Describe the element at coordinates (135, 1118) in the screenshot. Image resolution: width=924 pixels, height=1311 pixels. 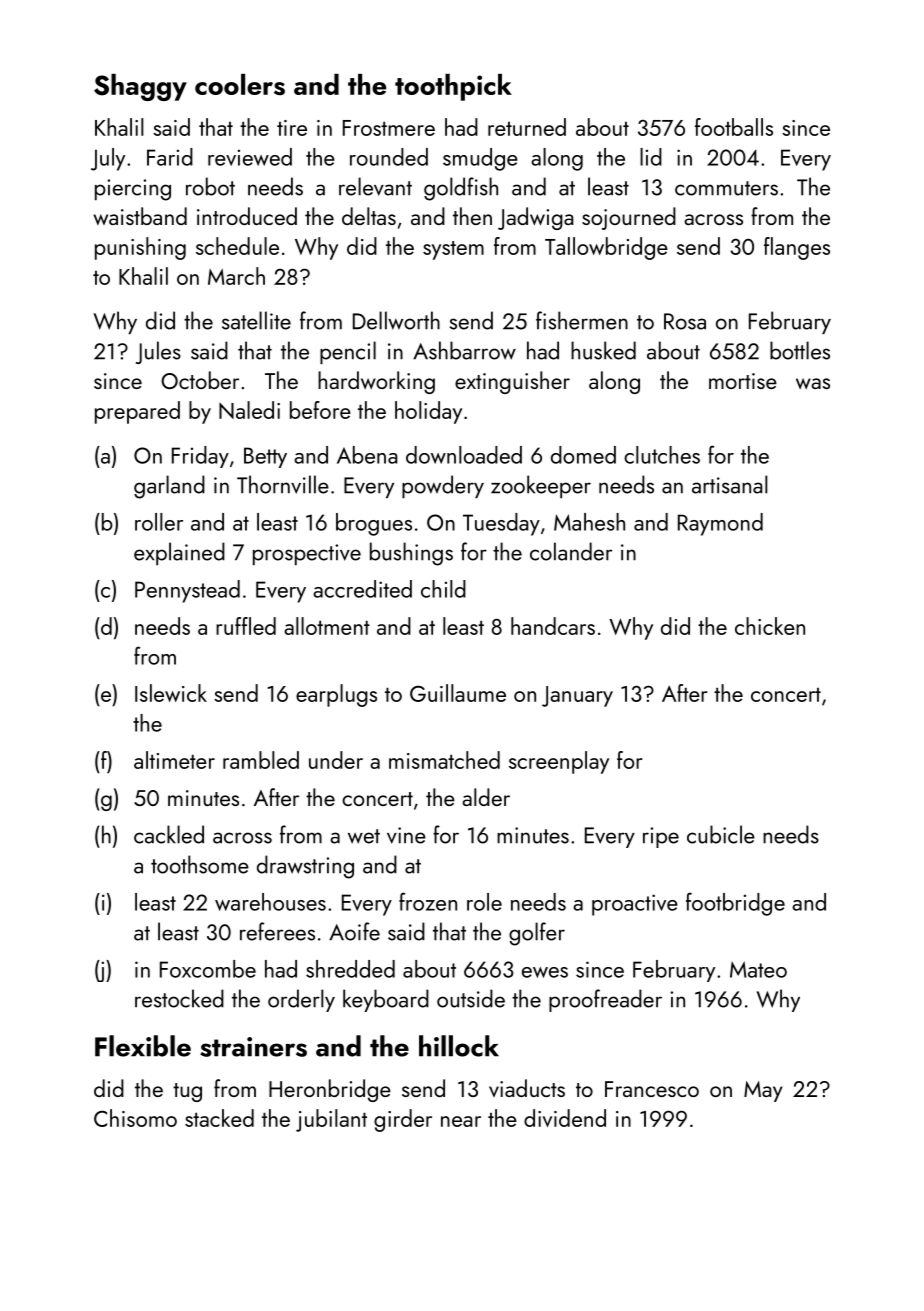
I see `Chisomo` at that location.
